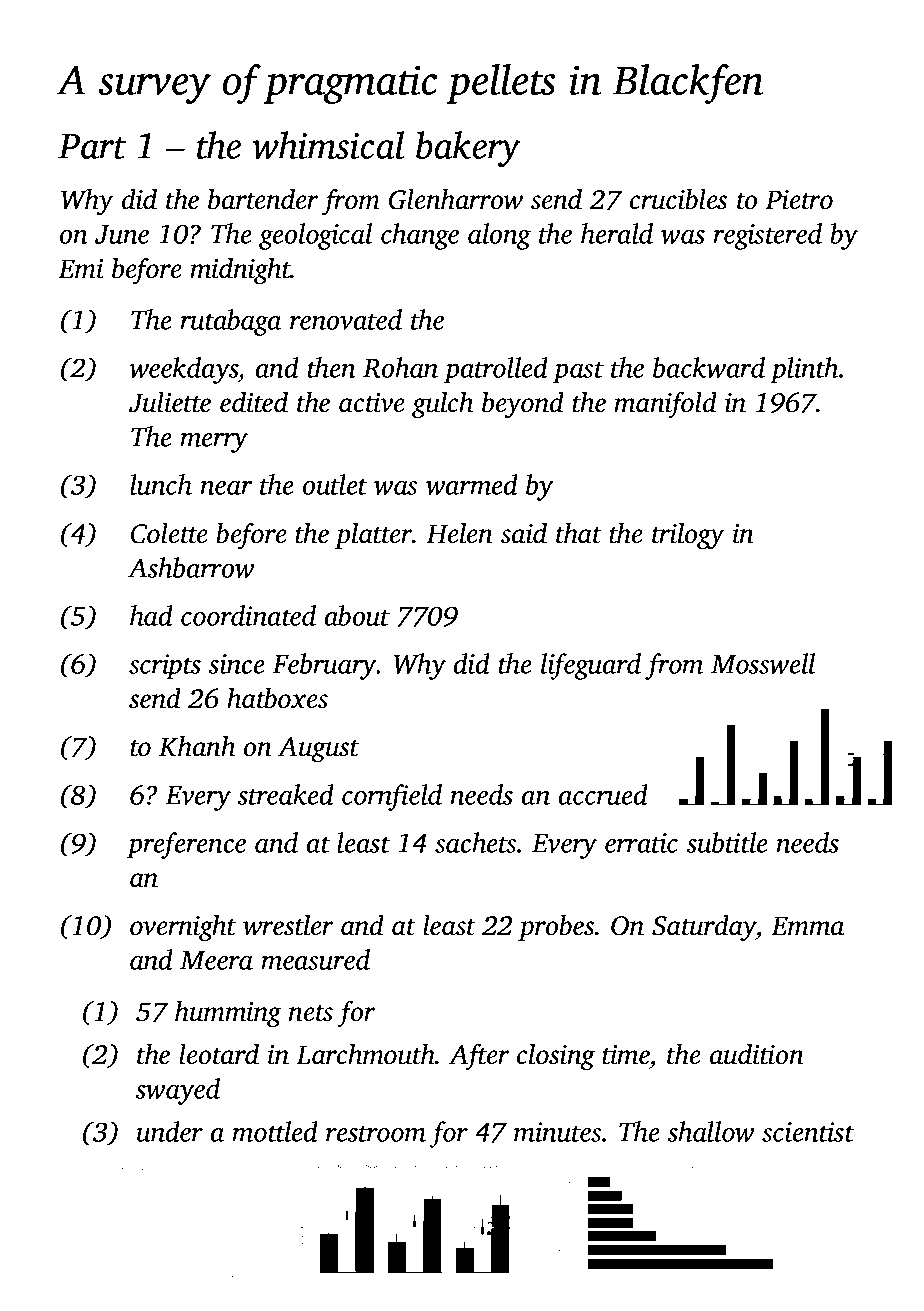 The width and height of the page is (924, 1311). I want to click on bakery, so click(468, 149).
